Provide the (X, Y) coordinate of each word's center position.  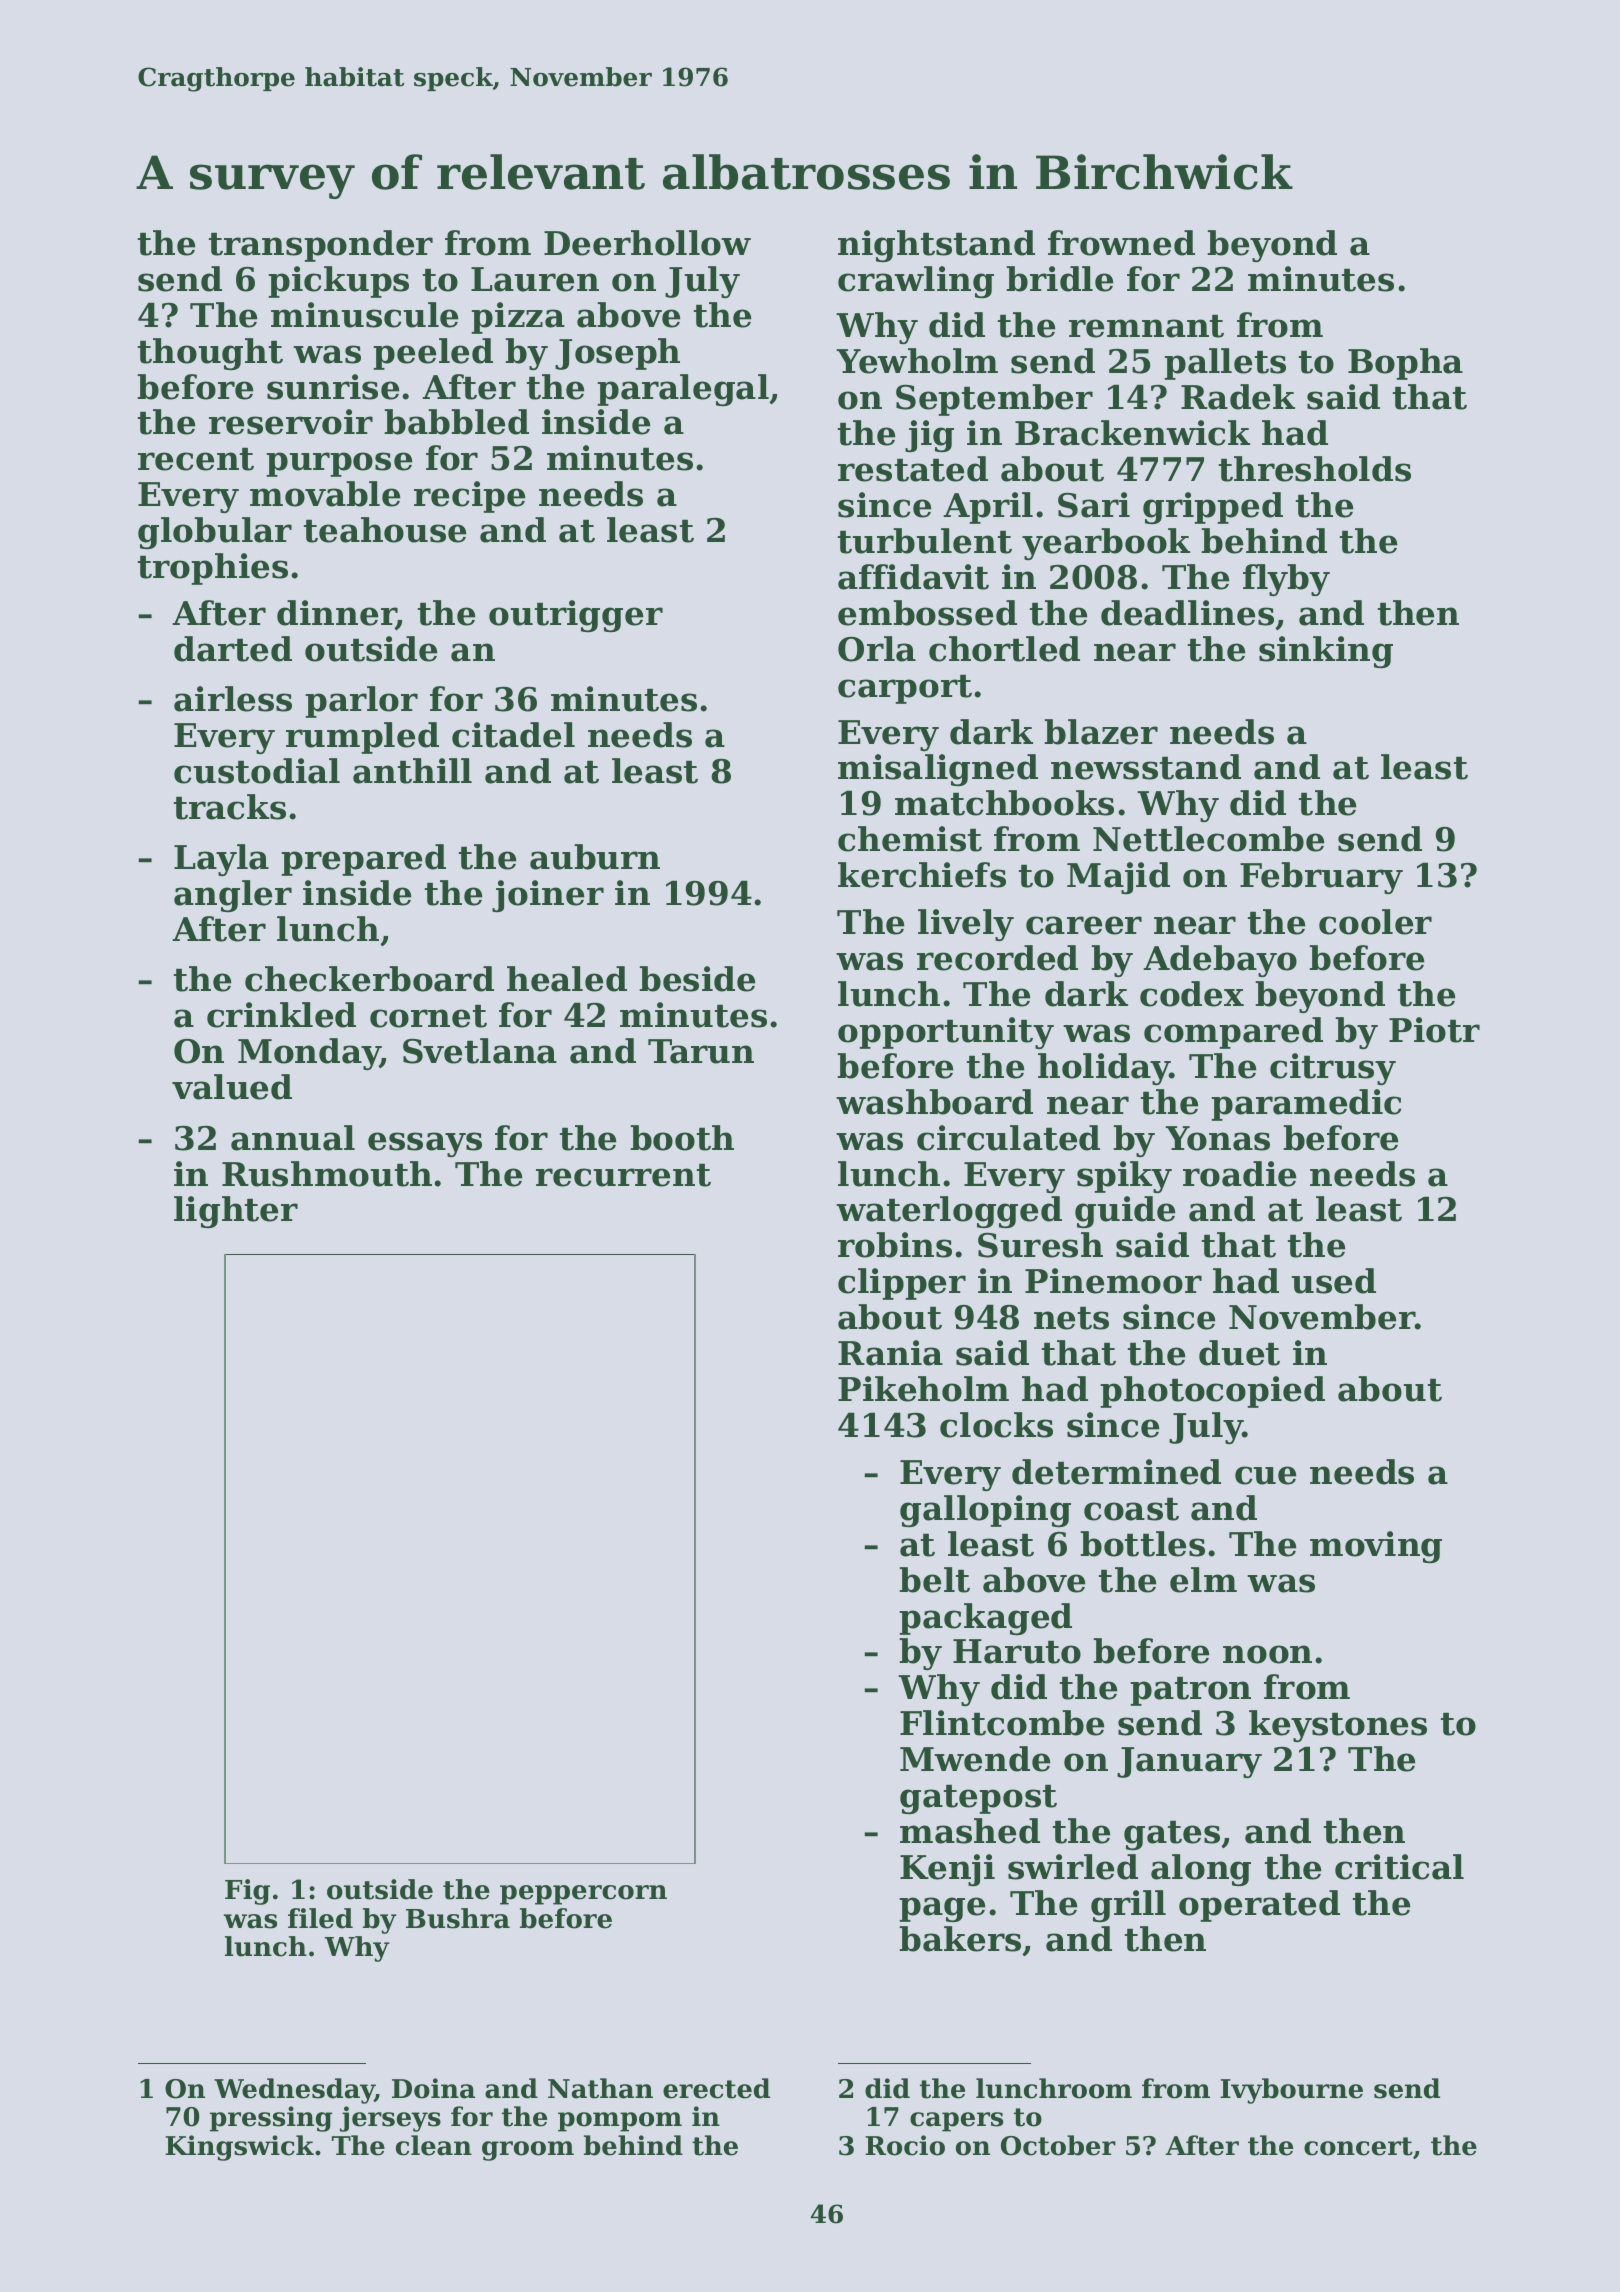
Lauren (535, 279)
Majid (1118, 878)
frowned (1121, 243)
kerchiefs (922, 875)
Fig (247, 1892)
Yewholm (917, 361)
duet (1239, 1353)
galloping (985, 1511)
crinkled (281, 1015)
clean (434, 2145)
